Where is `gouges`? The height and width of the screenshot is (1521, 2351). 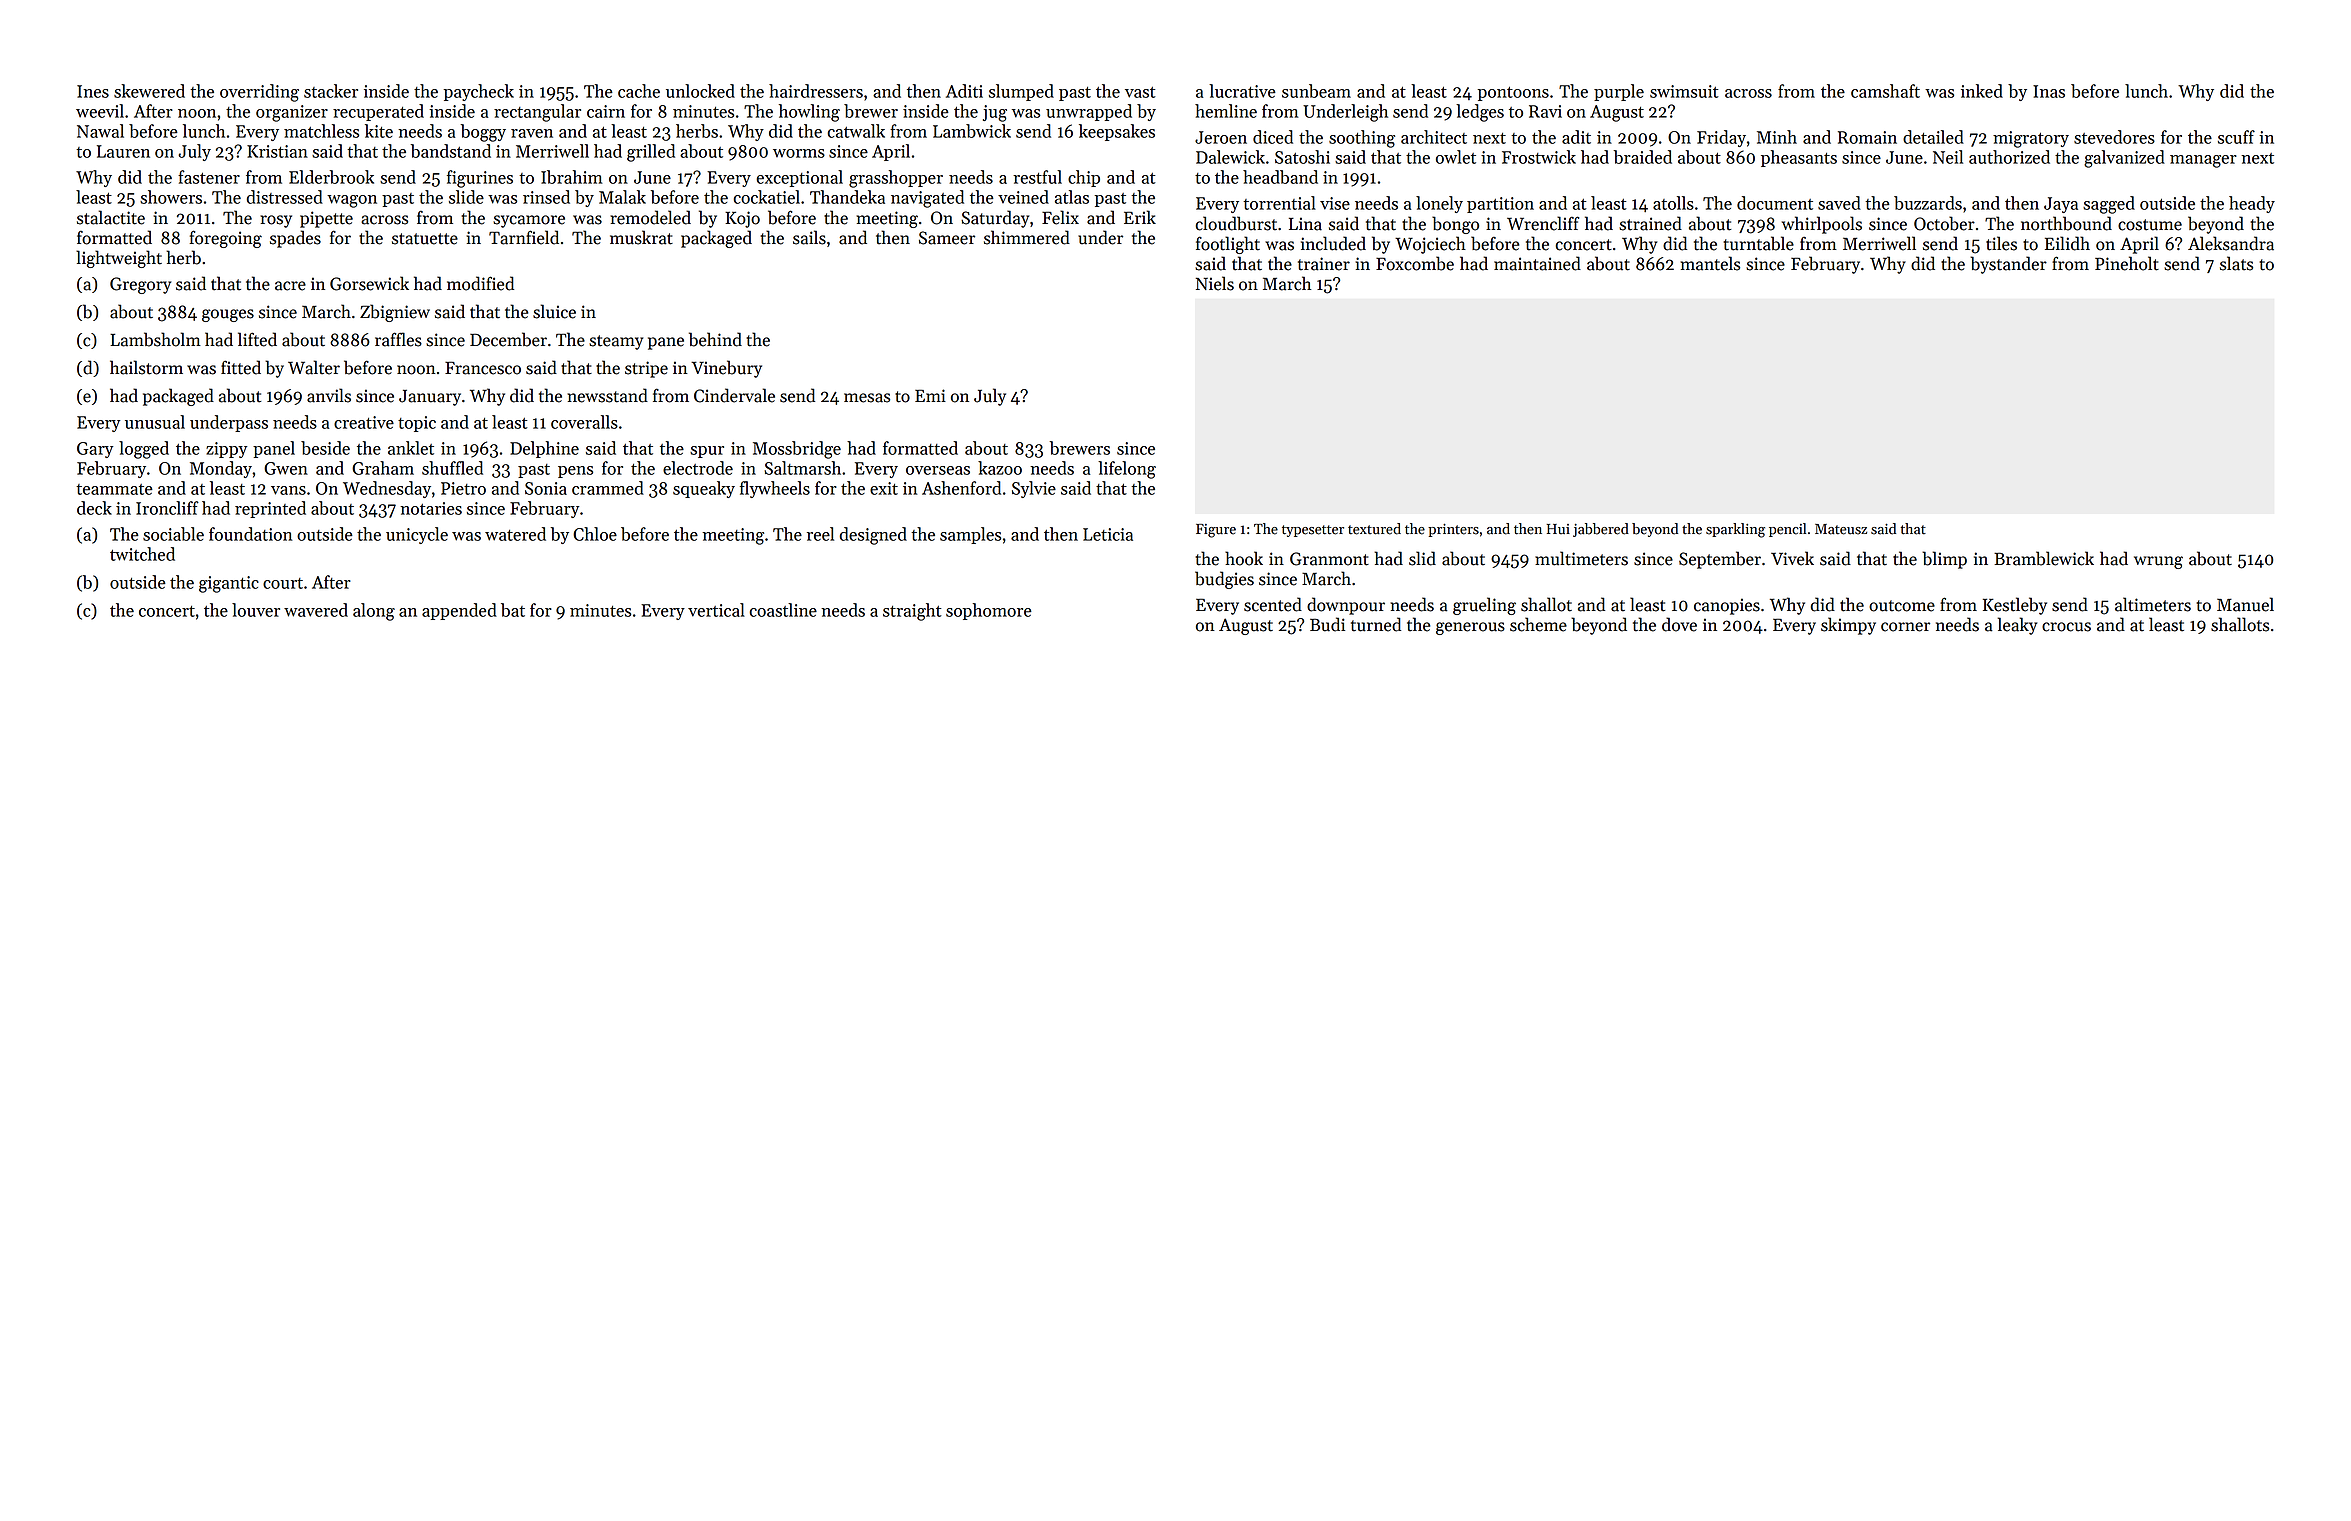
gouges is located at coordinates (228, 315).
